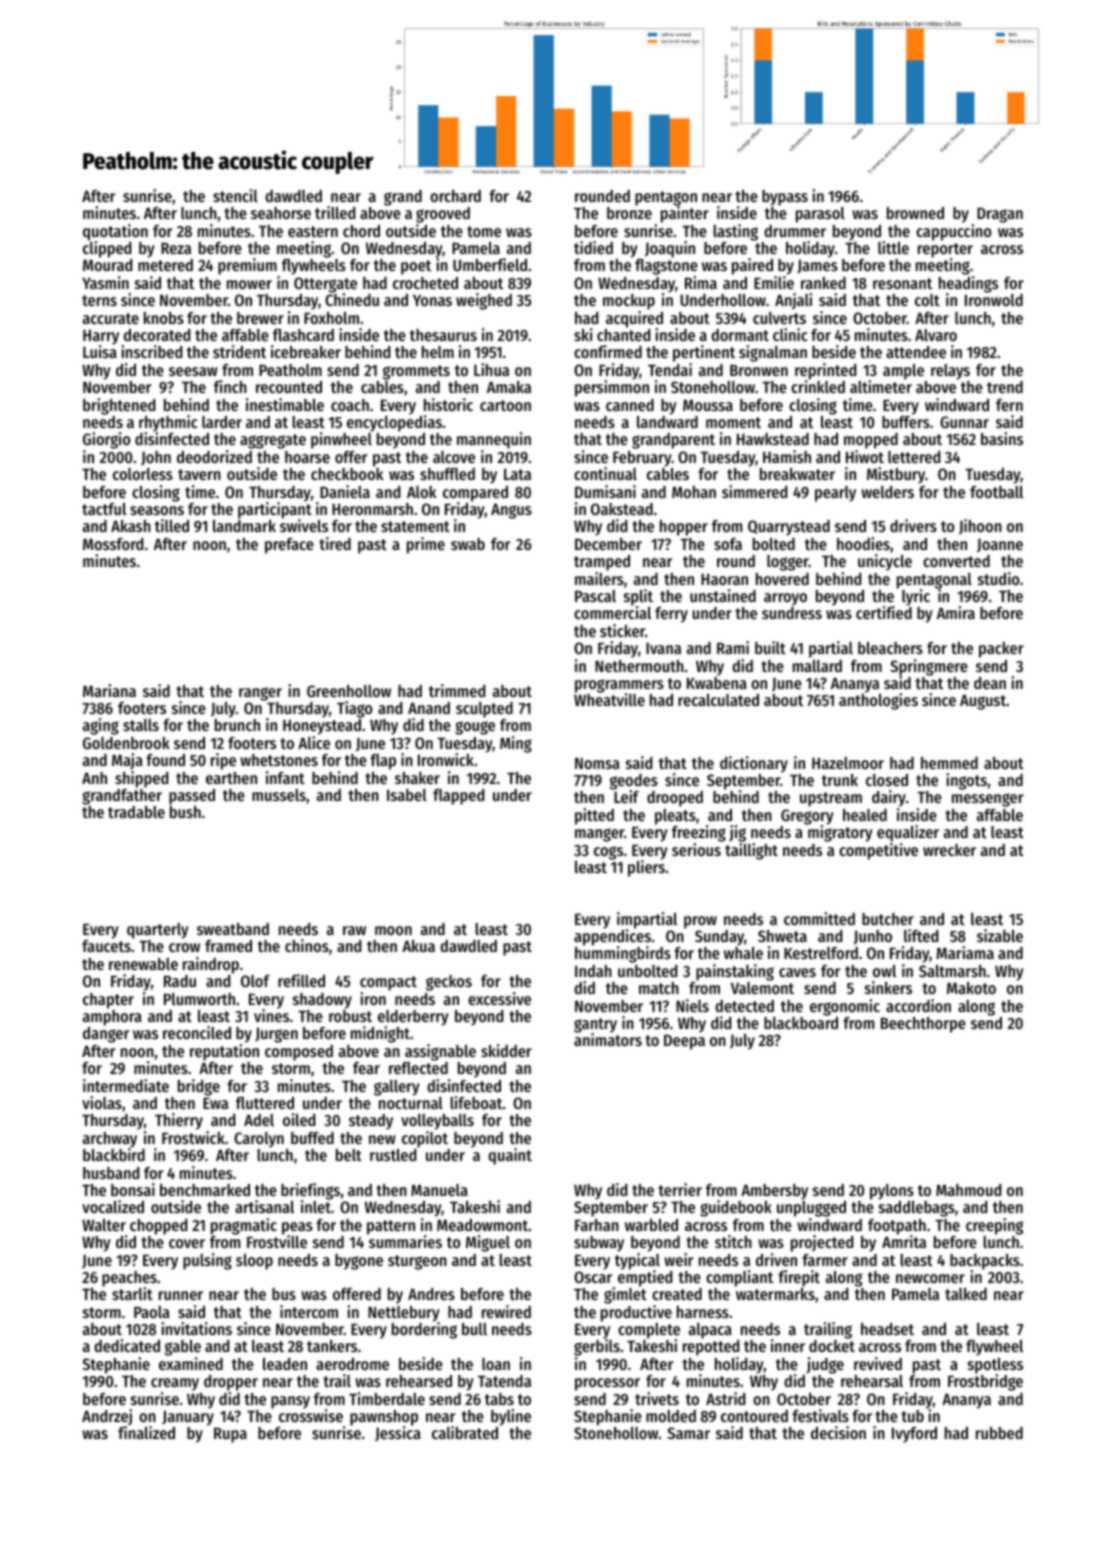  I want to click on fern, so click(1009, 405).
